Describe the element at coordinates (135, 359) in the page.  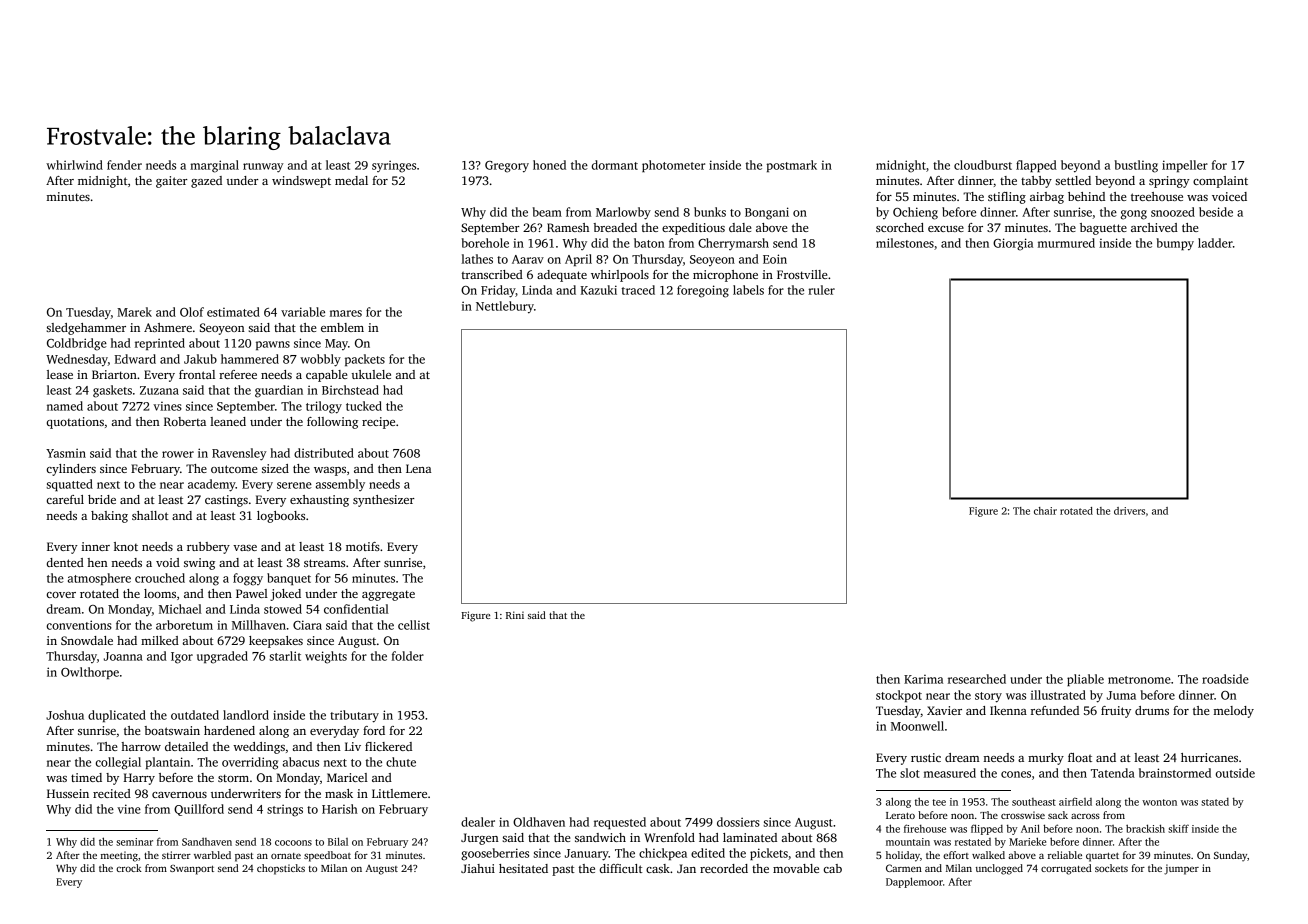
I see `Edward` at that location.
